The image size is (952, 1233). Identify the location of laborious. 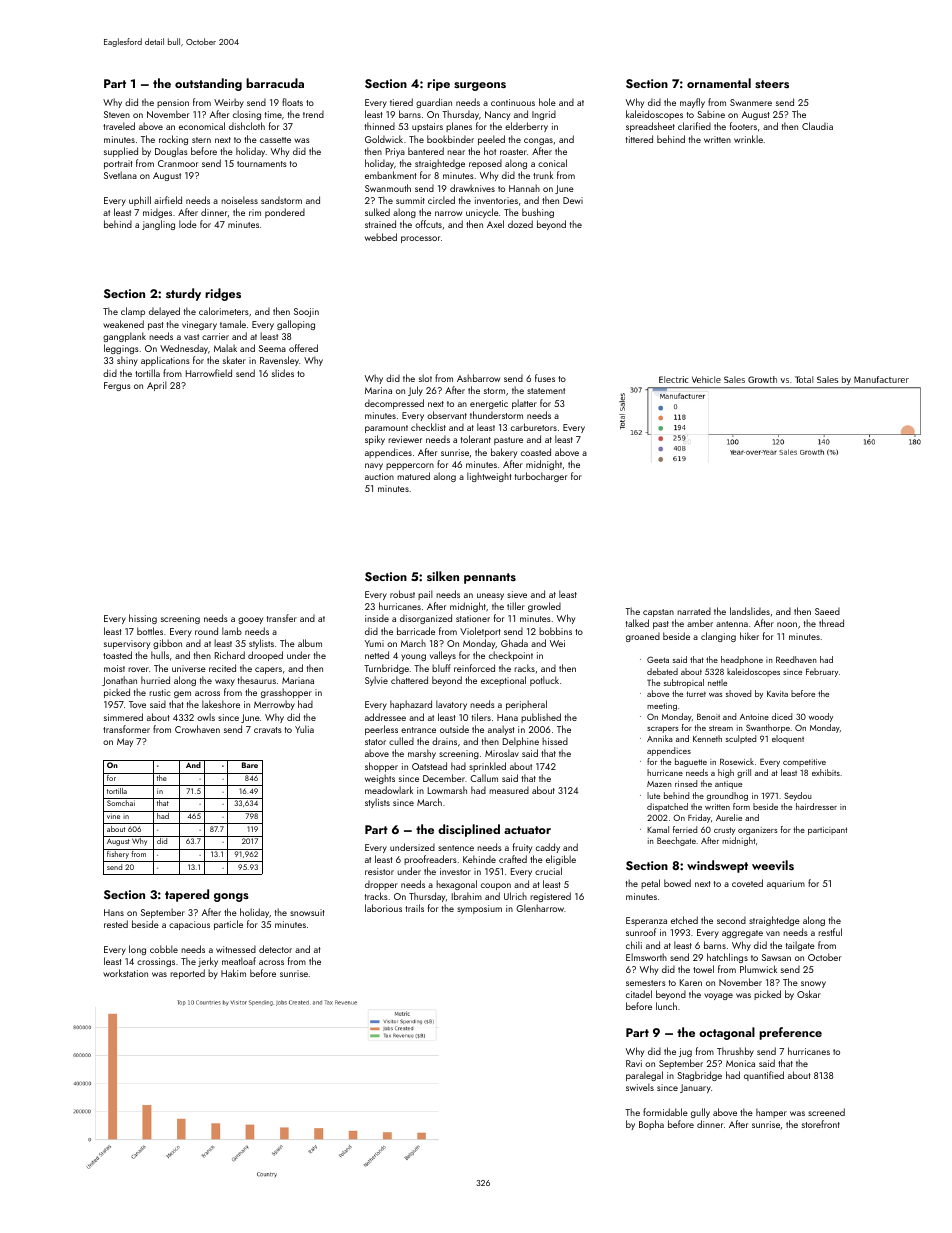
(383, 908).
